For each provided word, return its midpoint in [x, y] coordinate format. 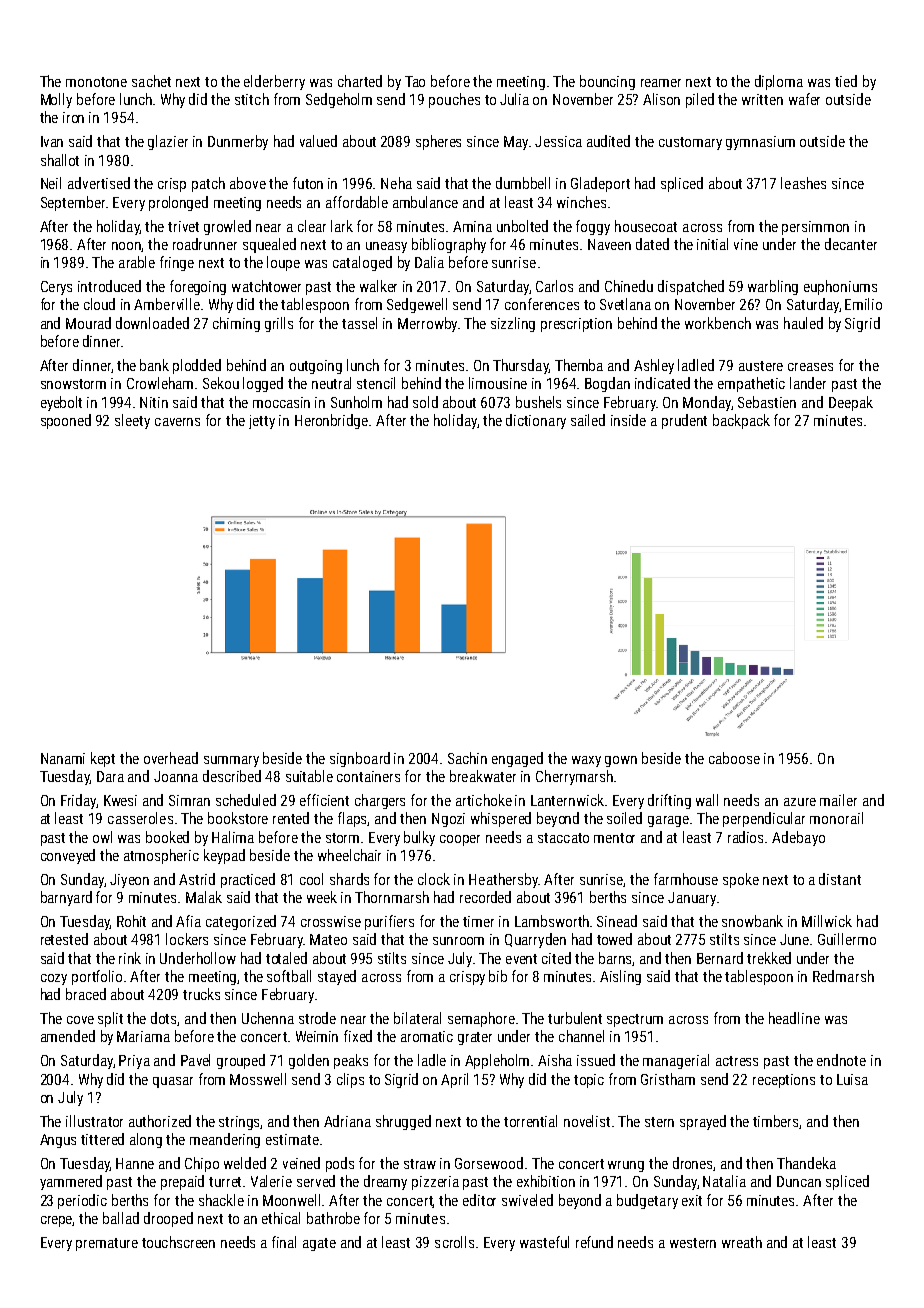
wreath [742, 1242]
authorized [160, 1121]
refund [594, 1242]
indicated [662, 383]
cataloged [362, 263]
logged [263, 384]
